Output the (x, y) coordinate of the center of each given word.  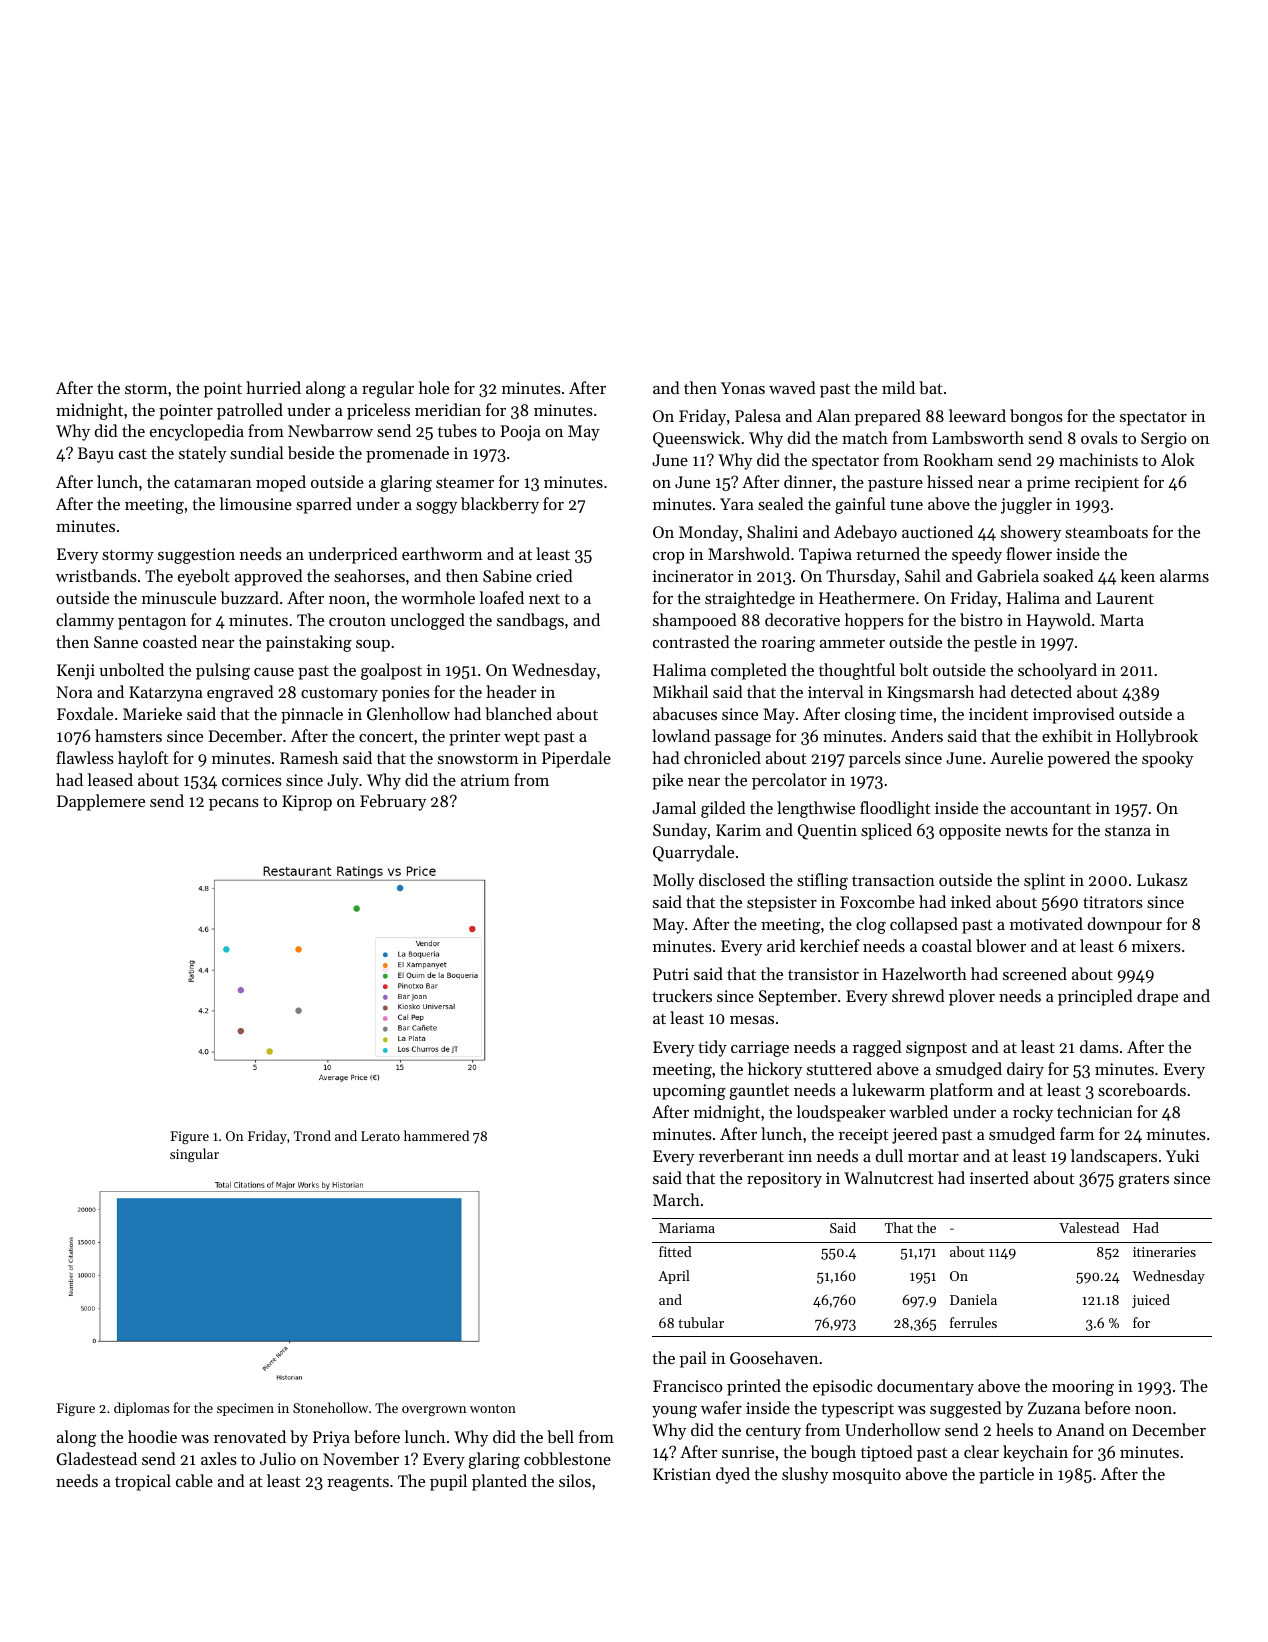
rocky (1033, 1113)
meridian (448, 409)
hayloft (143, 759)
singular (194, 1155)
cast (133, 454)
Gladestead (96, 1458)
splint (1044, 881)
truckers (682, 995)
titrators (1113, 902)
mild (898, 387)
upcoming (689, 1092)
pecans (234, 805)
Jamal (674, 807)
